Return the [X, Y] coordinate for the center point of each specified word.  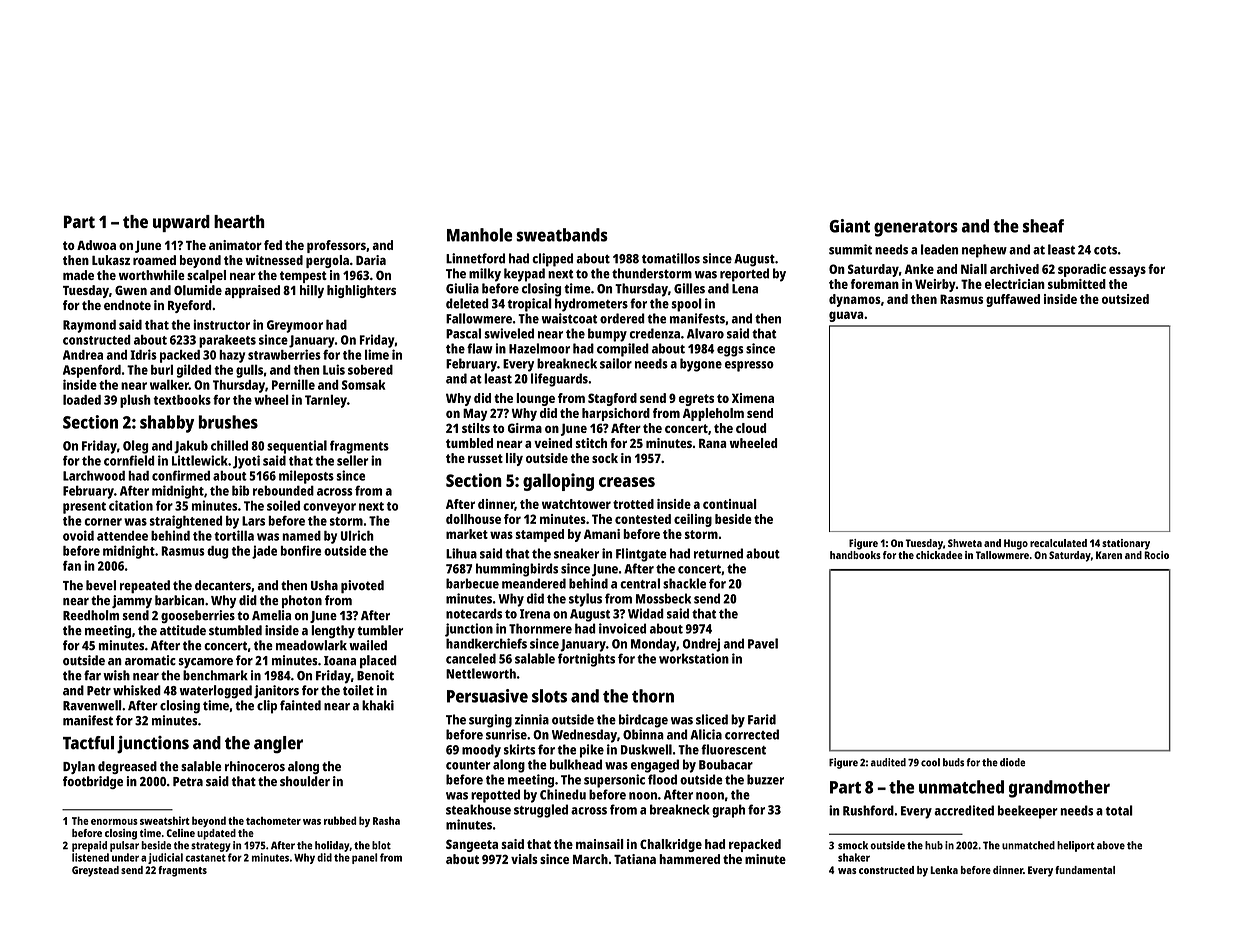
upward [181, 223]
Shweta [965, 543]
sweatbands [562, 235]
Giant [849, 226]
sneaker [576, 553]
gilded [194, 371]
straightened [186, 522]
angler [278, 745]
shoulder [305, 781]
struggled [541, 811]
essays [1127, 271]
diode [1012, 762]
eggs [730, 351]
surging [490, 721]
